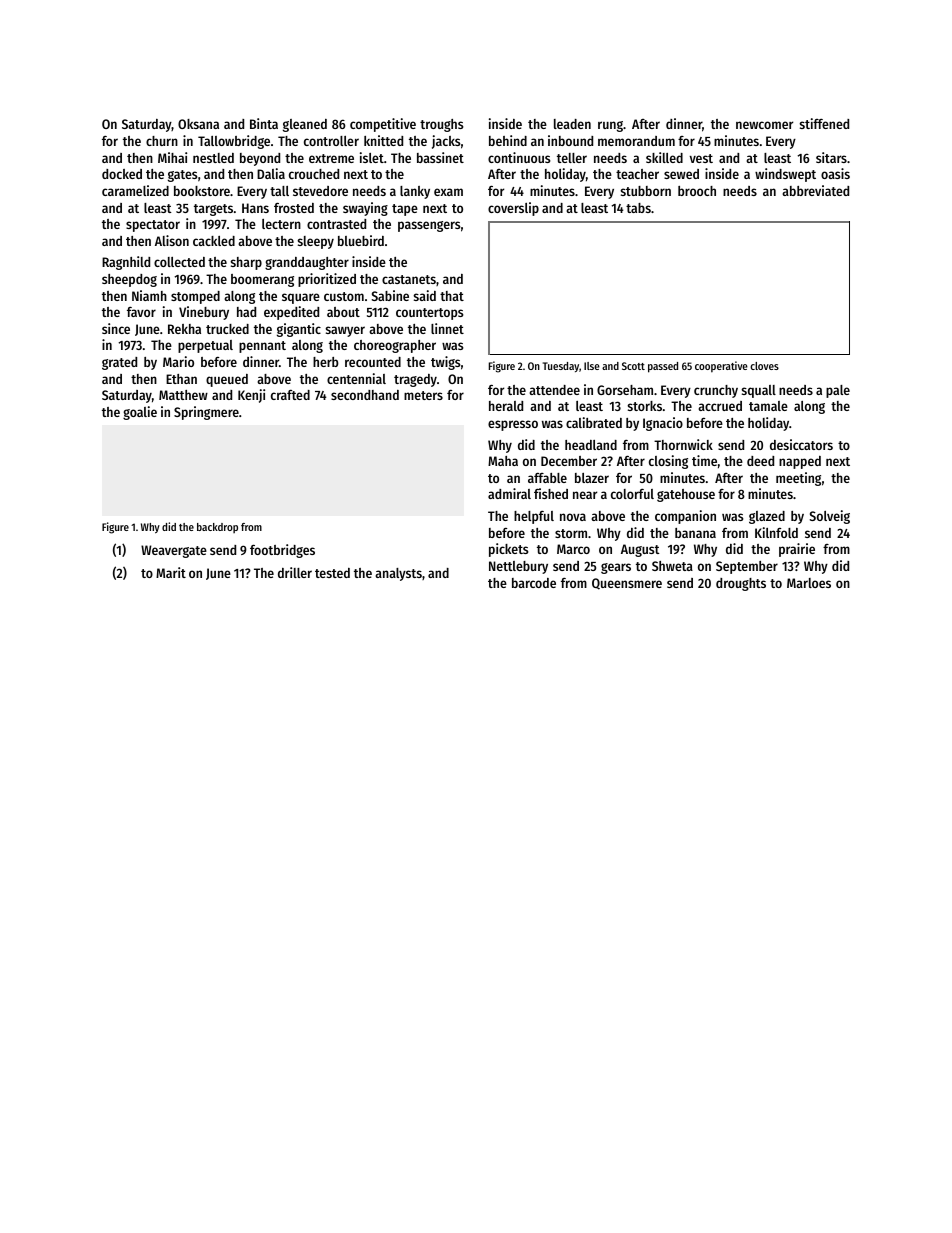  Describe the element at coordinates (264, 123) in the image. I see `Binta` at that location.
